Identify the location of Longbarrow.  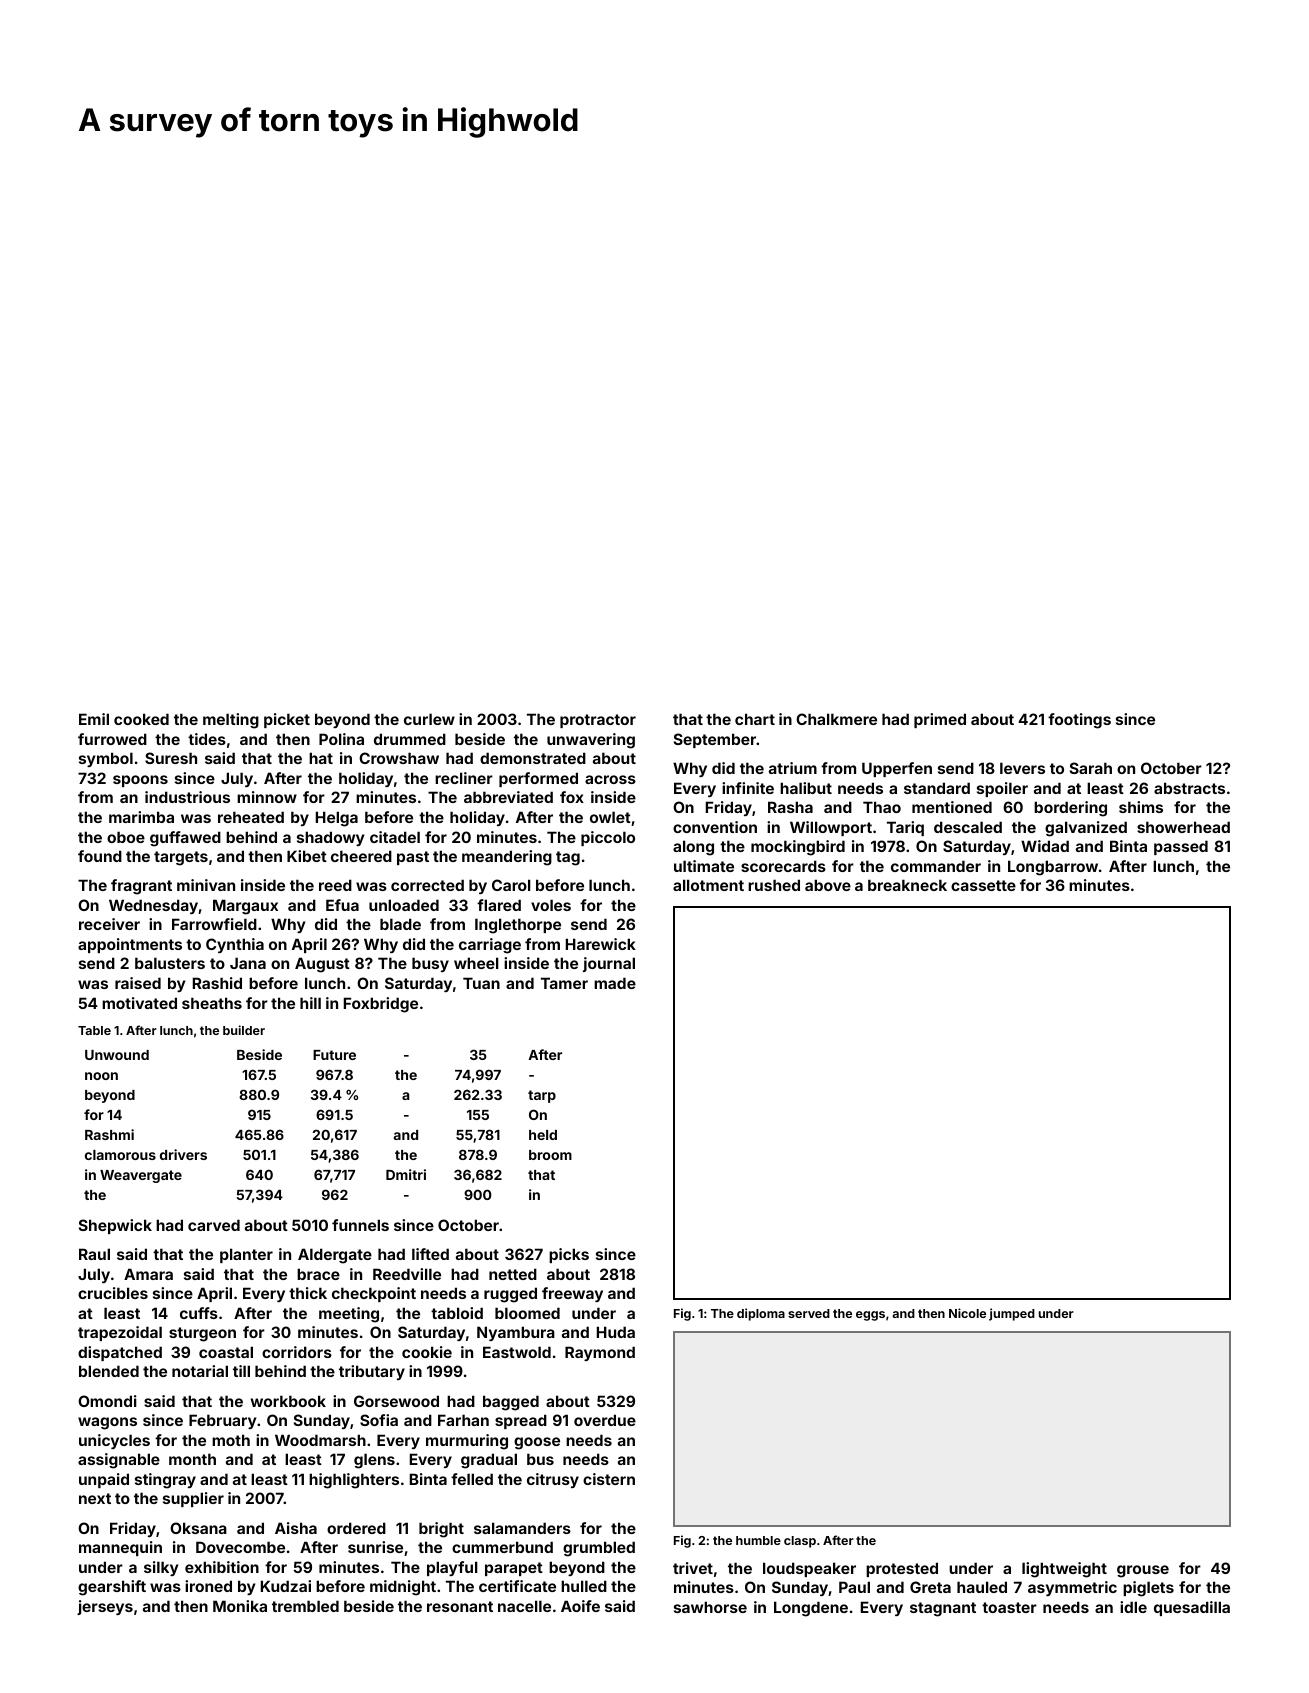
(1053, 868).
